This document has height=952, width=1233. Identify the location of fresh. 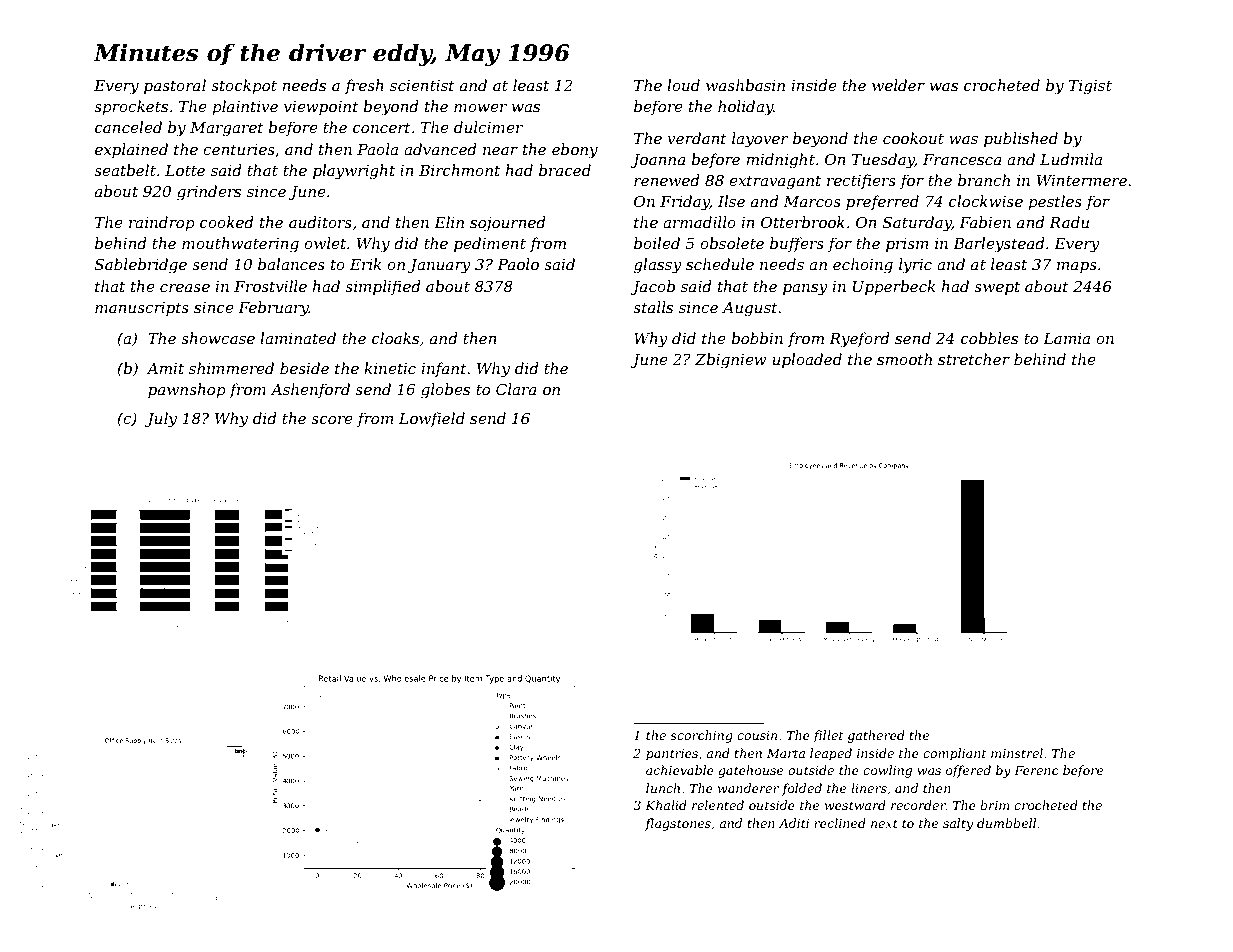
(364, 86).
